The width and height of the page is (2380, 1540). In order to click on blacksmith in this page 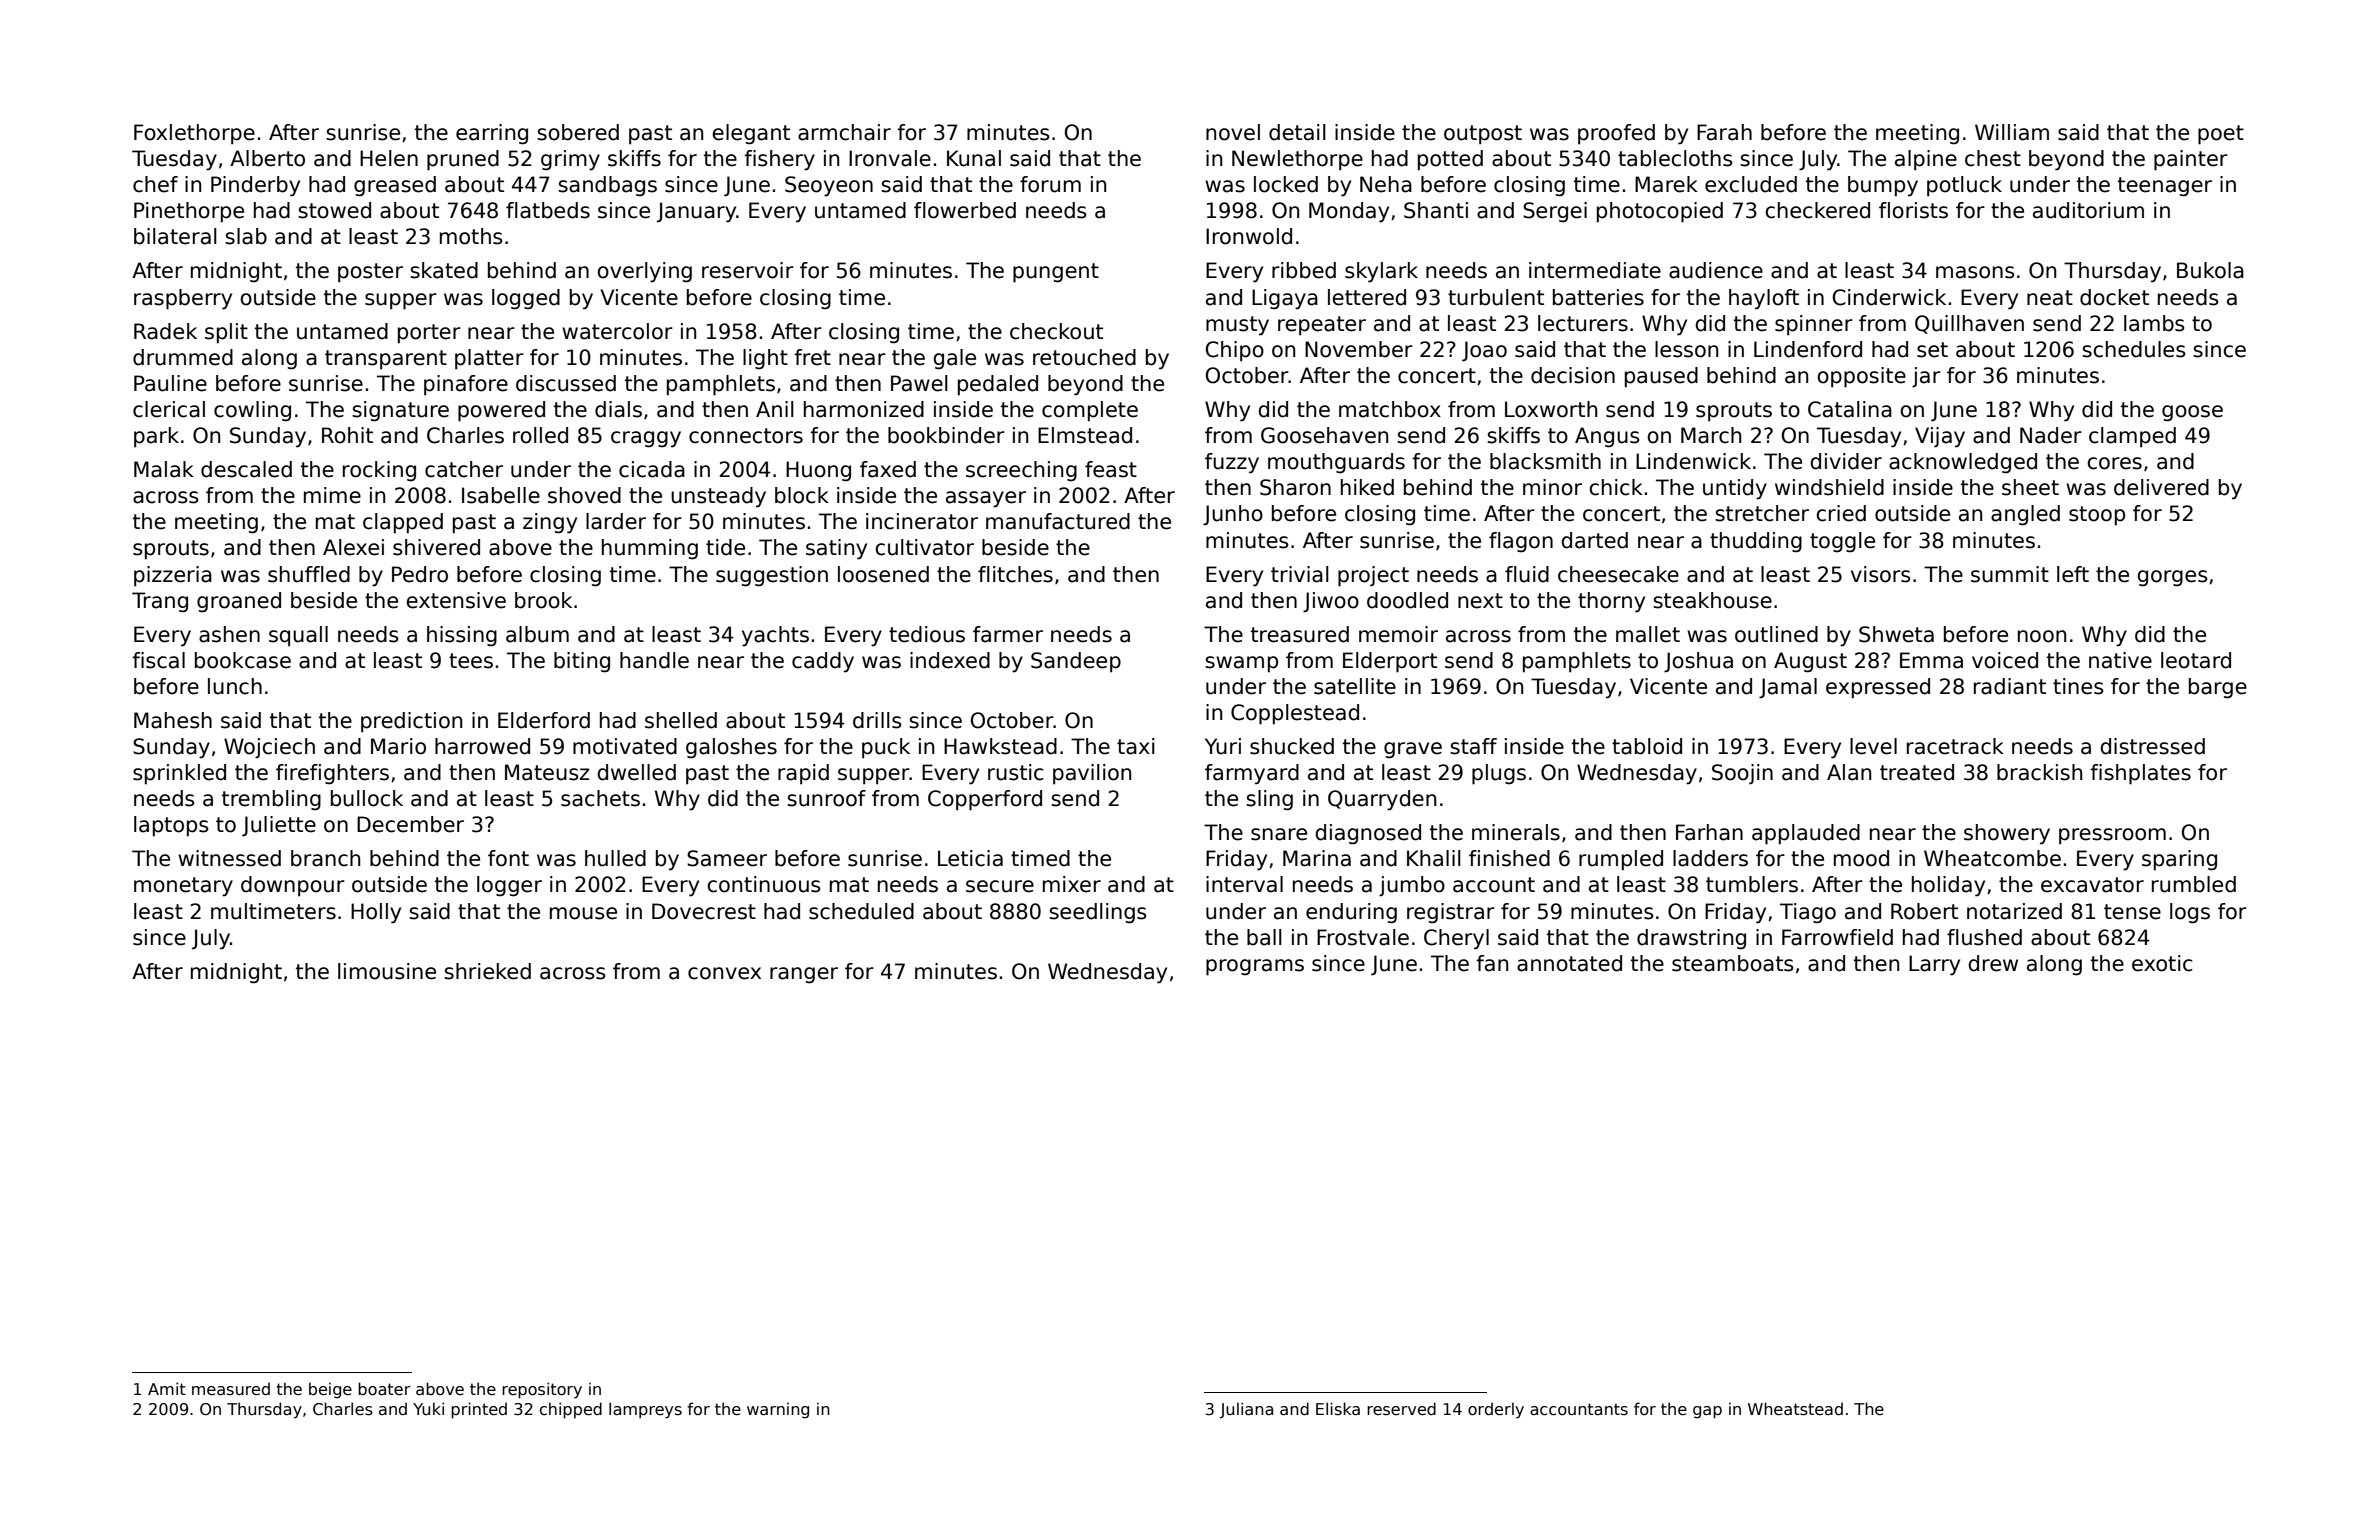, I will do `click(1545, 461)`.
